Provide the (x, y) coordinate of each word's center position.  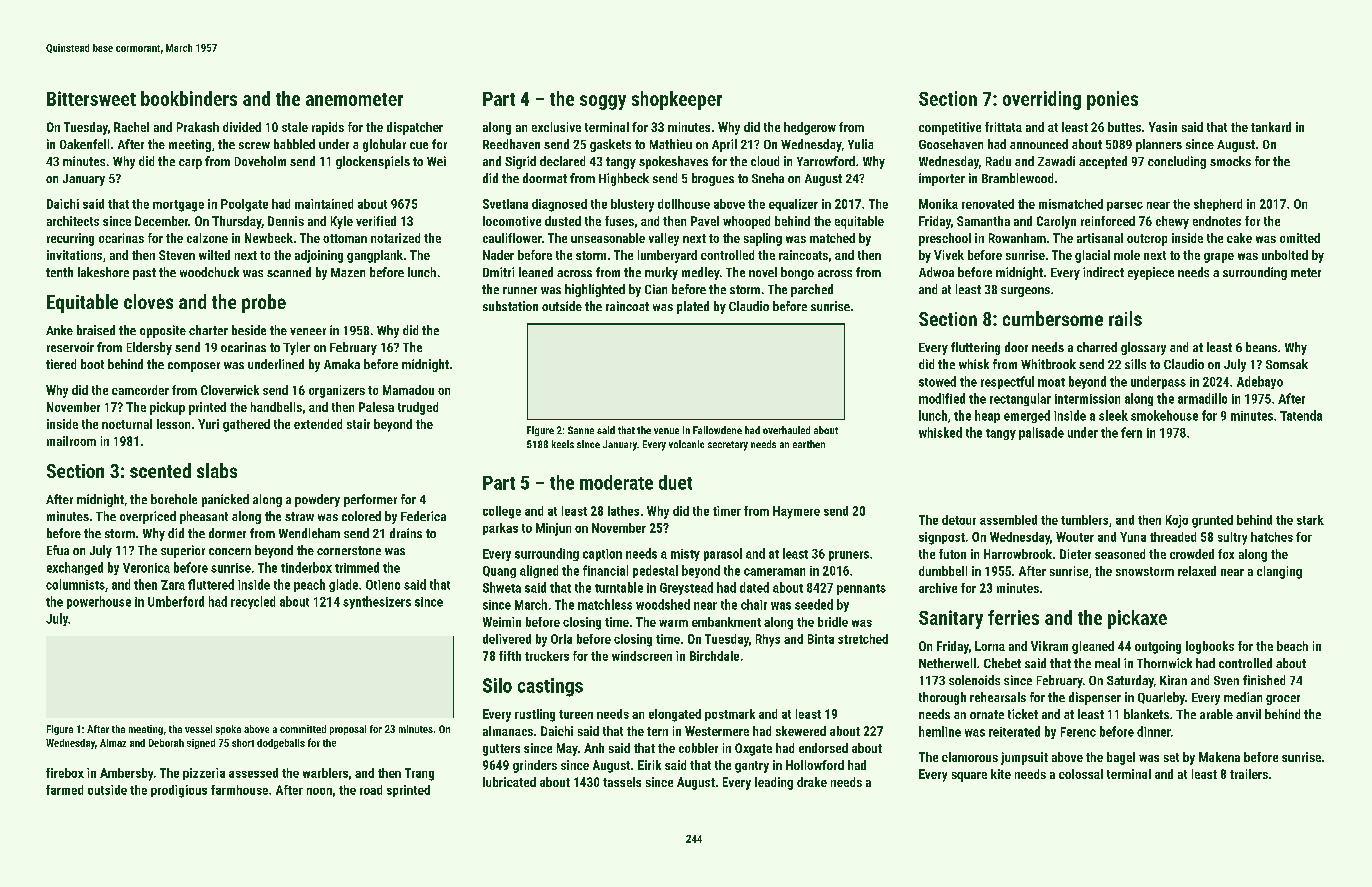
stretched (863, 639)
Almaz (113, 743)
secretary (728, 446)
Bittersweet (91, 98)
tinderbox (306, 567)
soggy (603, 102)
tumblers (1084, 520)
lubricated (509, 782)
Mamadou (408, 390)
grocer (1283, 700)
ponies (1112, 100)
